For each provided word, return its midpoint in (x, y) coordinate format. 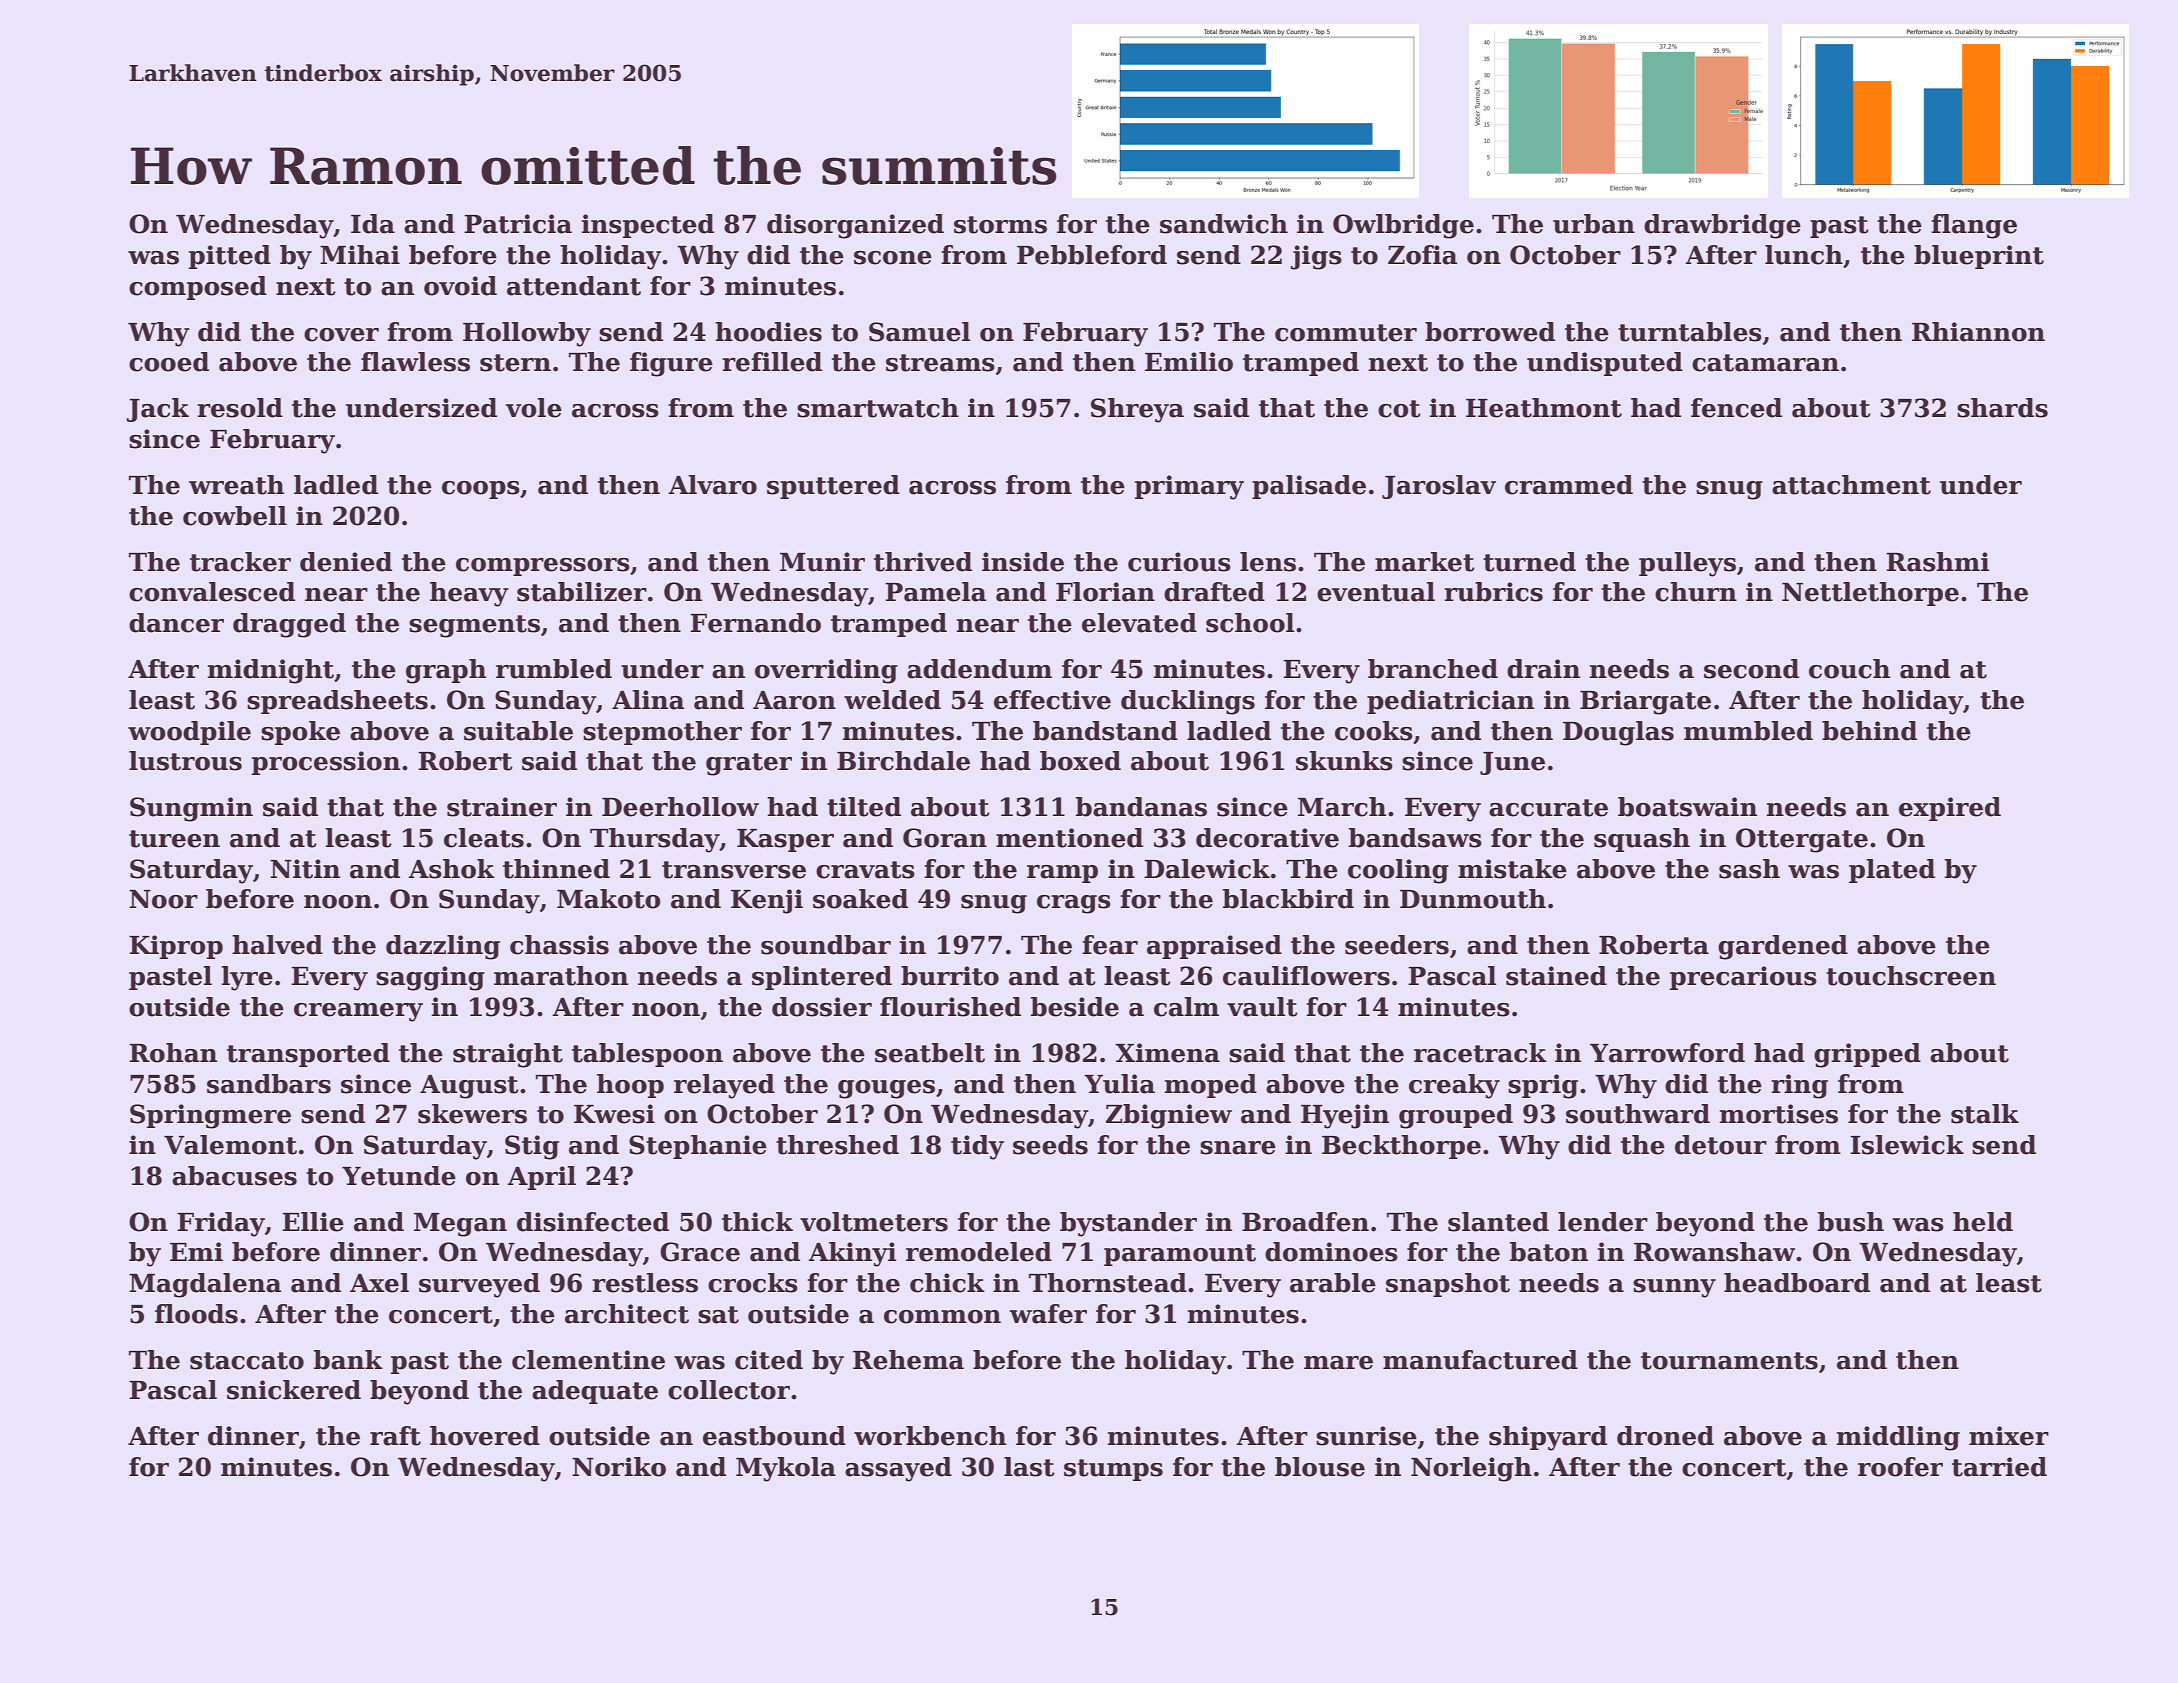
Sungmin (191, 809)
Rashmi (1937, 562)
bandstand (1105, 731)
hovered (485, 1436)
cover (341, 335)
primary (1189, 487)
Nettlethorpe (1870, 594)
